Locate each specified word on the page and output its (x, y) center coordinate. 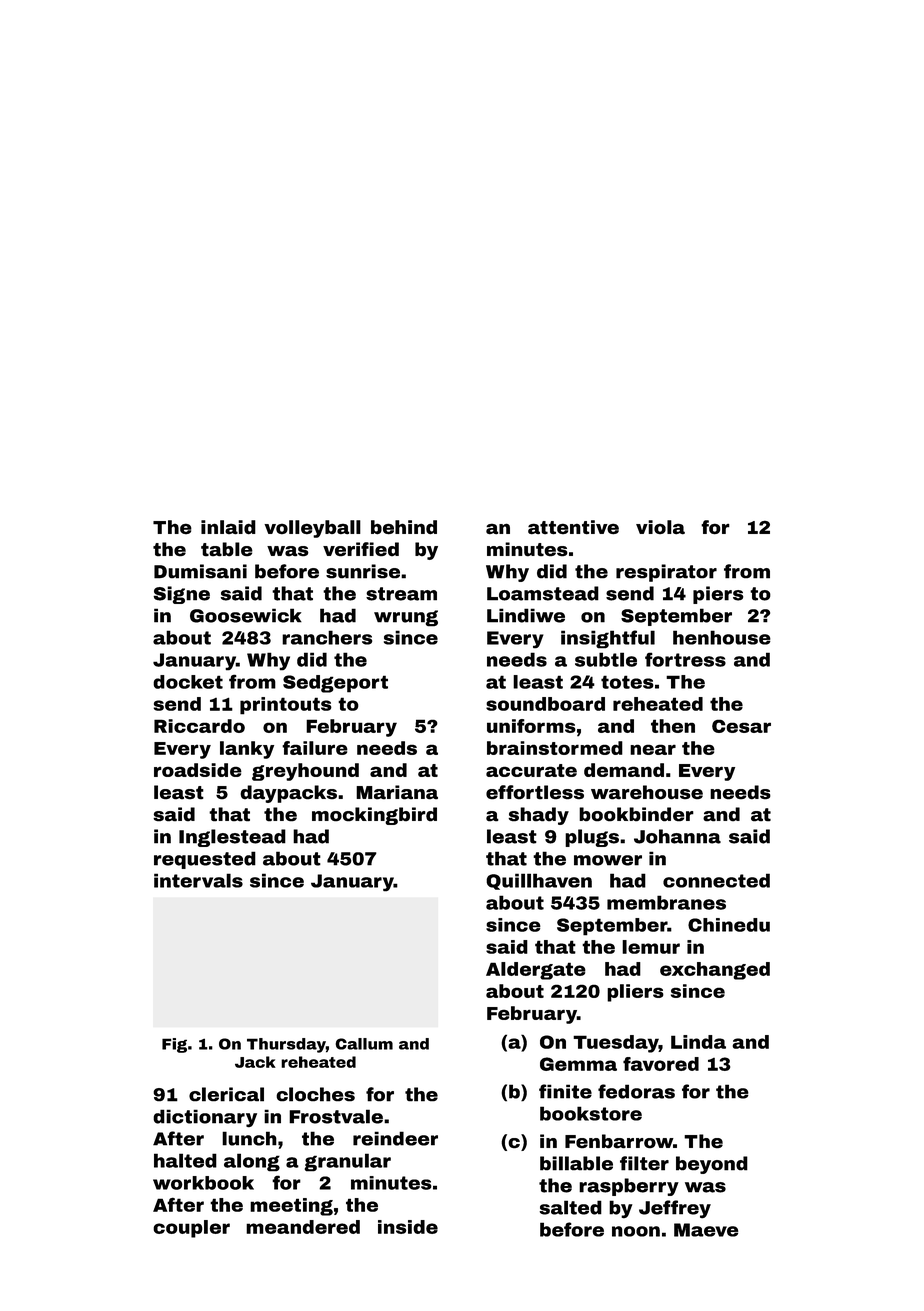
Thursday (286, 1045)
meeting (291, 1207)
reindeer (395, 1138)
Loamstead (543, 593)
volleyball (312, 529)
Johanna (677, 836)
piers (718, 595)
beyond (712, 1165)
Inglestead (232, 838)
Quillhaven (539, 881)
